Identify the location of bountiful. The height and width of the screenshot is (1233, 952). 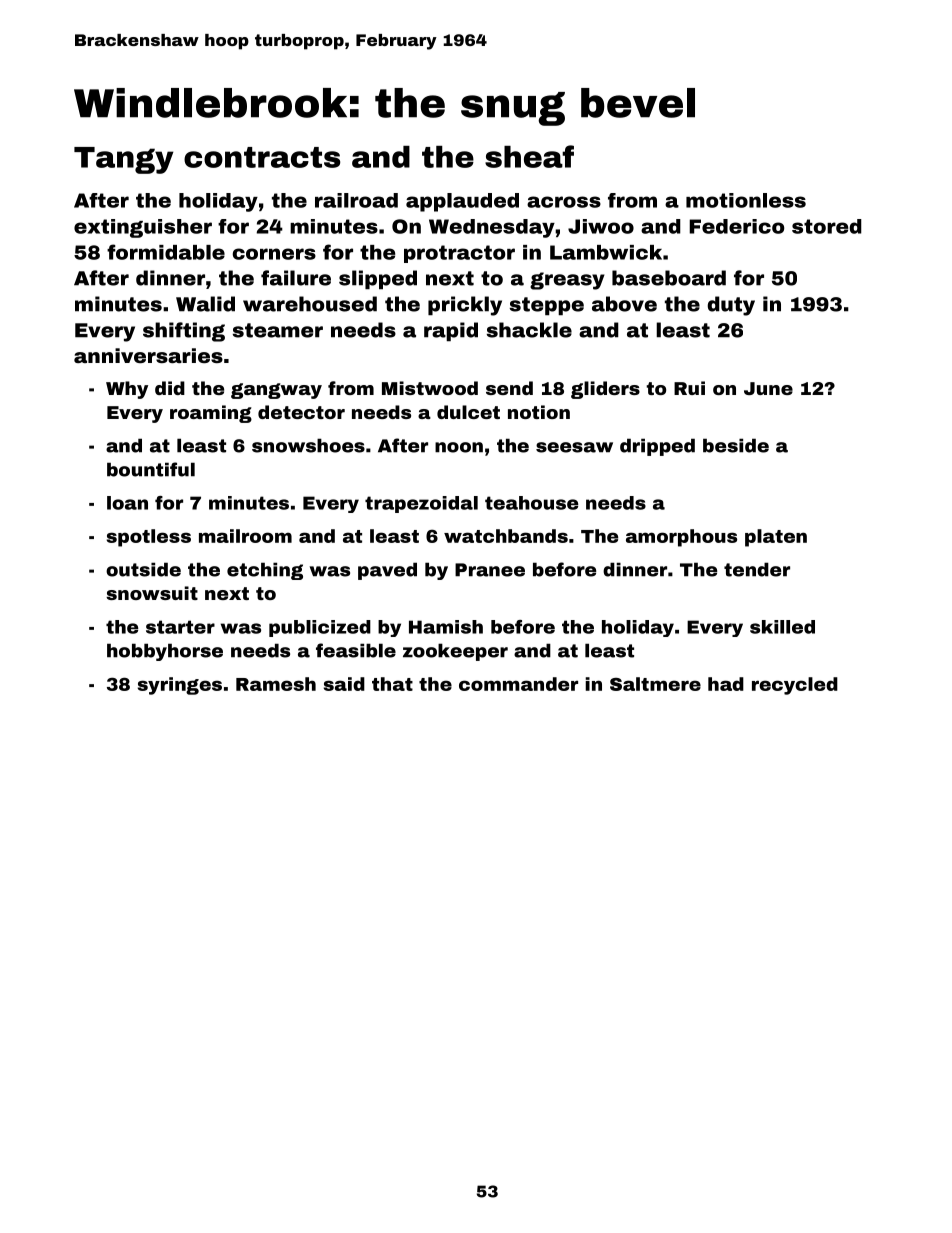
(151, 469).
